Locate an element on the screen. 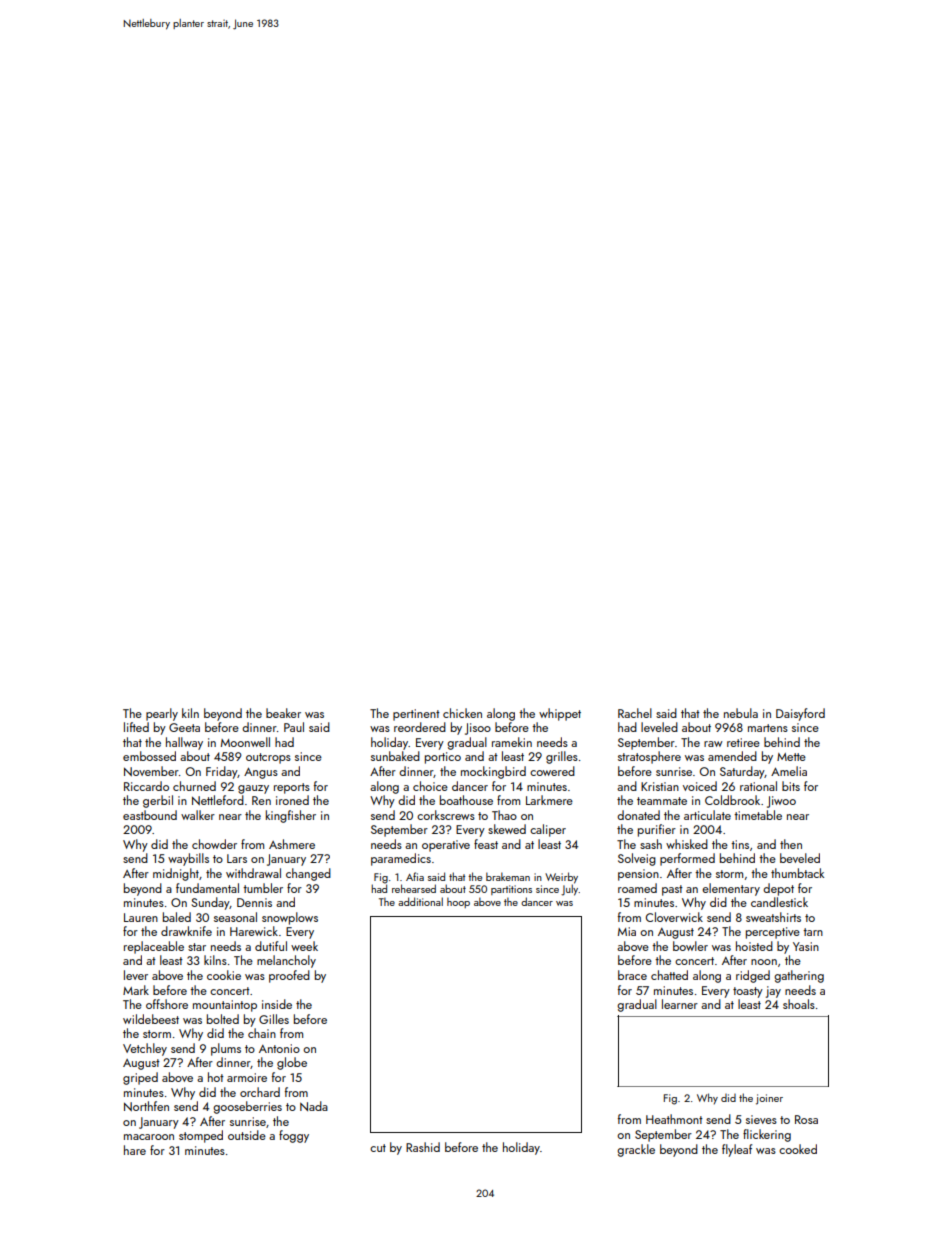 The width and height of the screenshot is (952, 1233). cooked is located at coordinates (798, 1149).
